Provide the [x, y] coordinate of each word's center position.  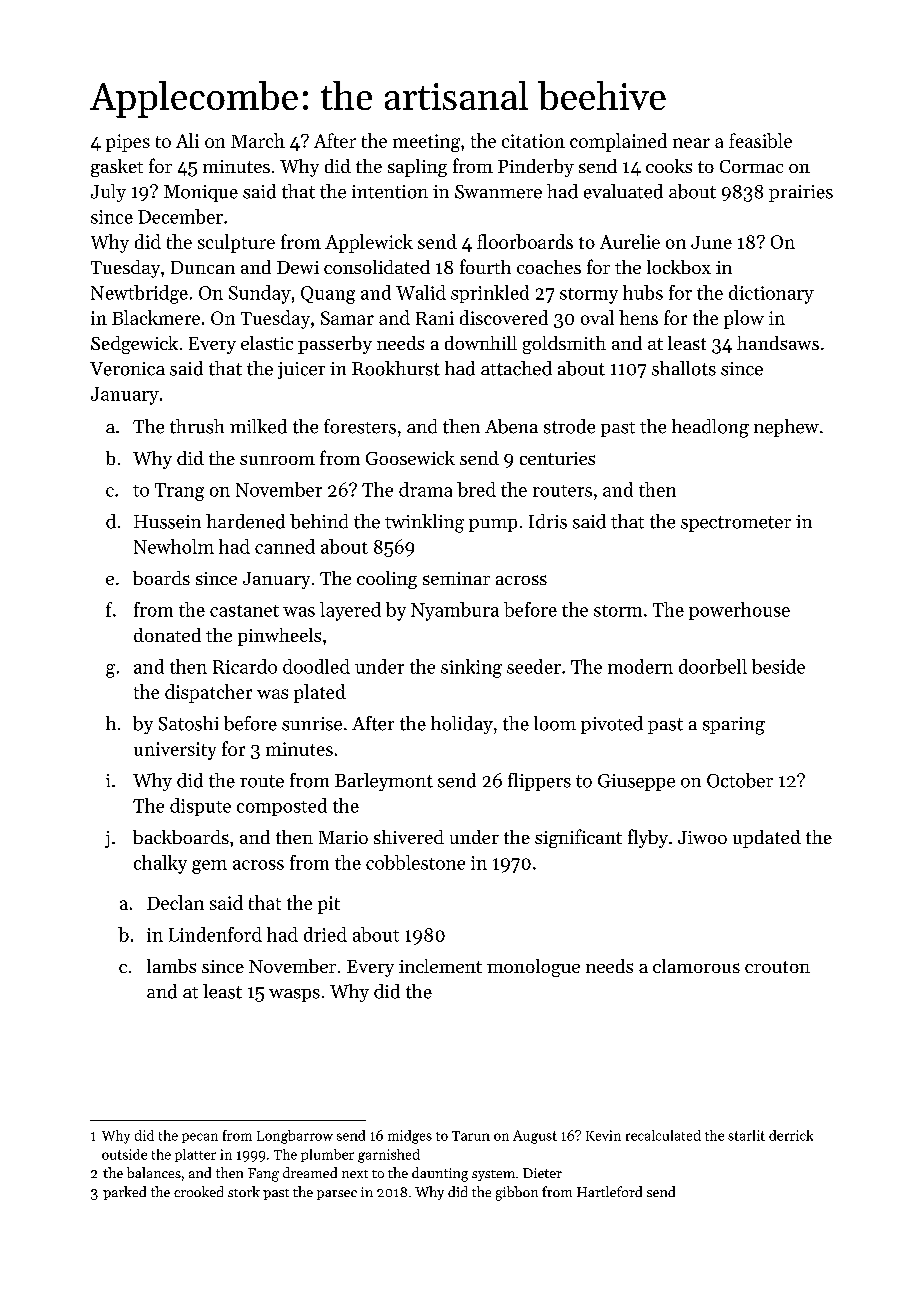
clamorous [696, 966]
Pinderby [536, 168]
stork [244, 1191]
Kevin [603, 1135]
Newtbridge [139, 294]
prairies [801, 193]
